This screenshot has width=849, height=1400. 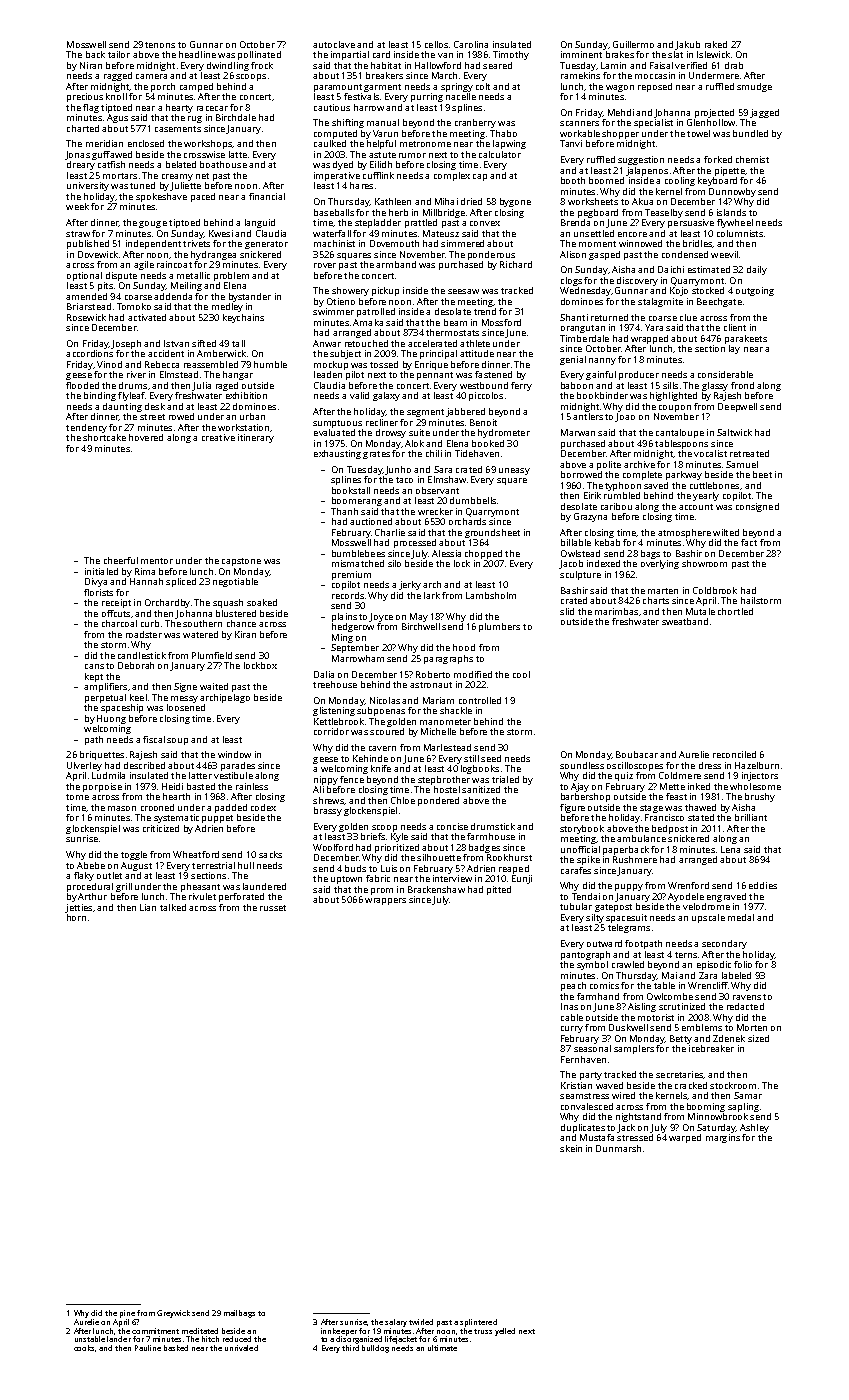 I want to click on kebab, so click(x=607, y=542).
